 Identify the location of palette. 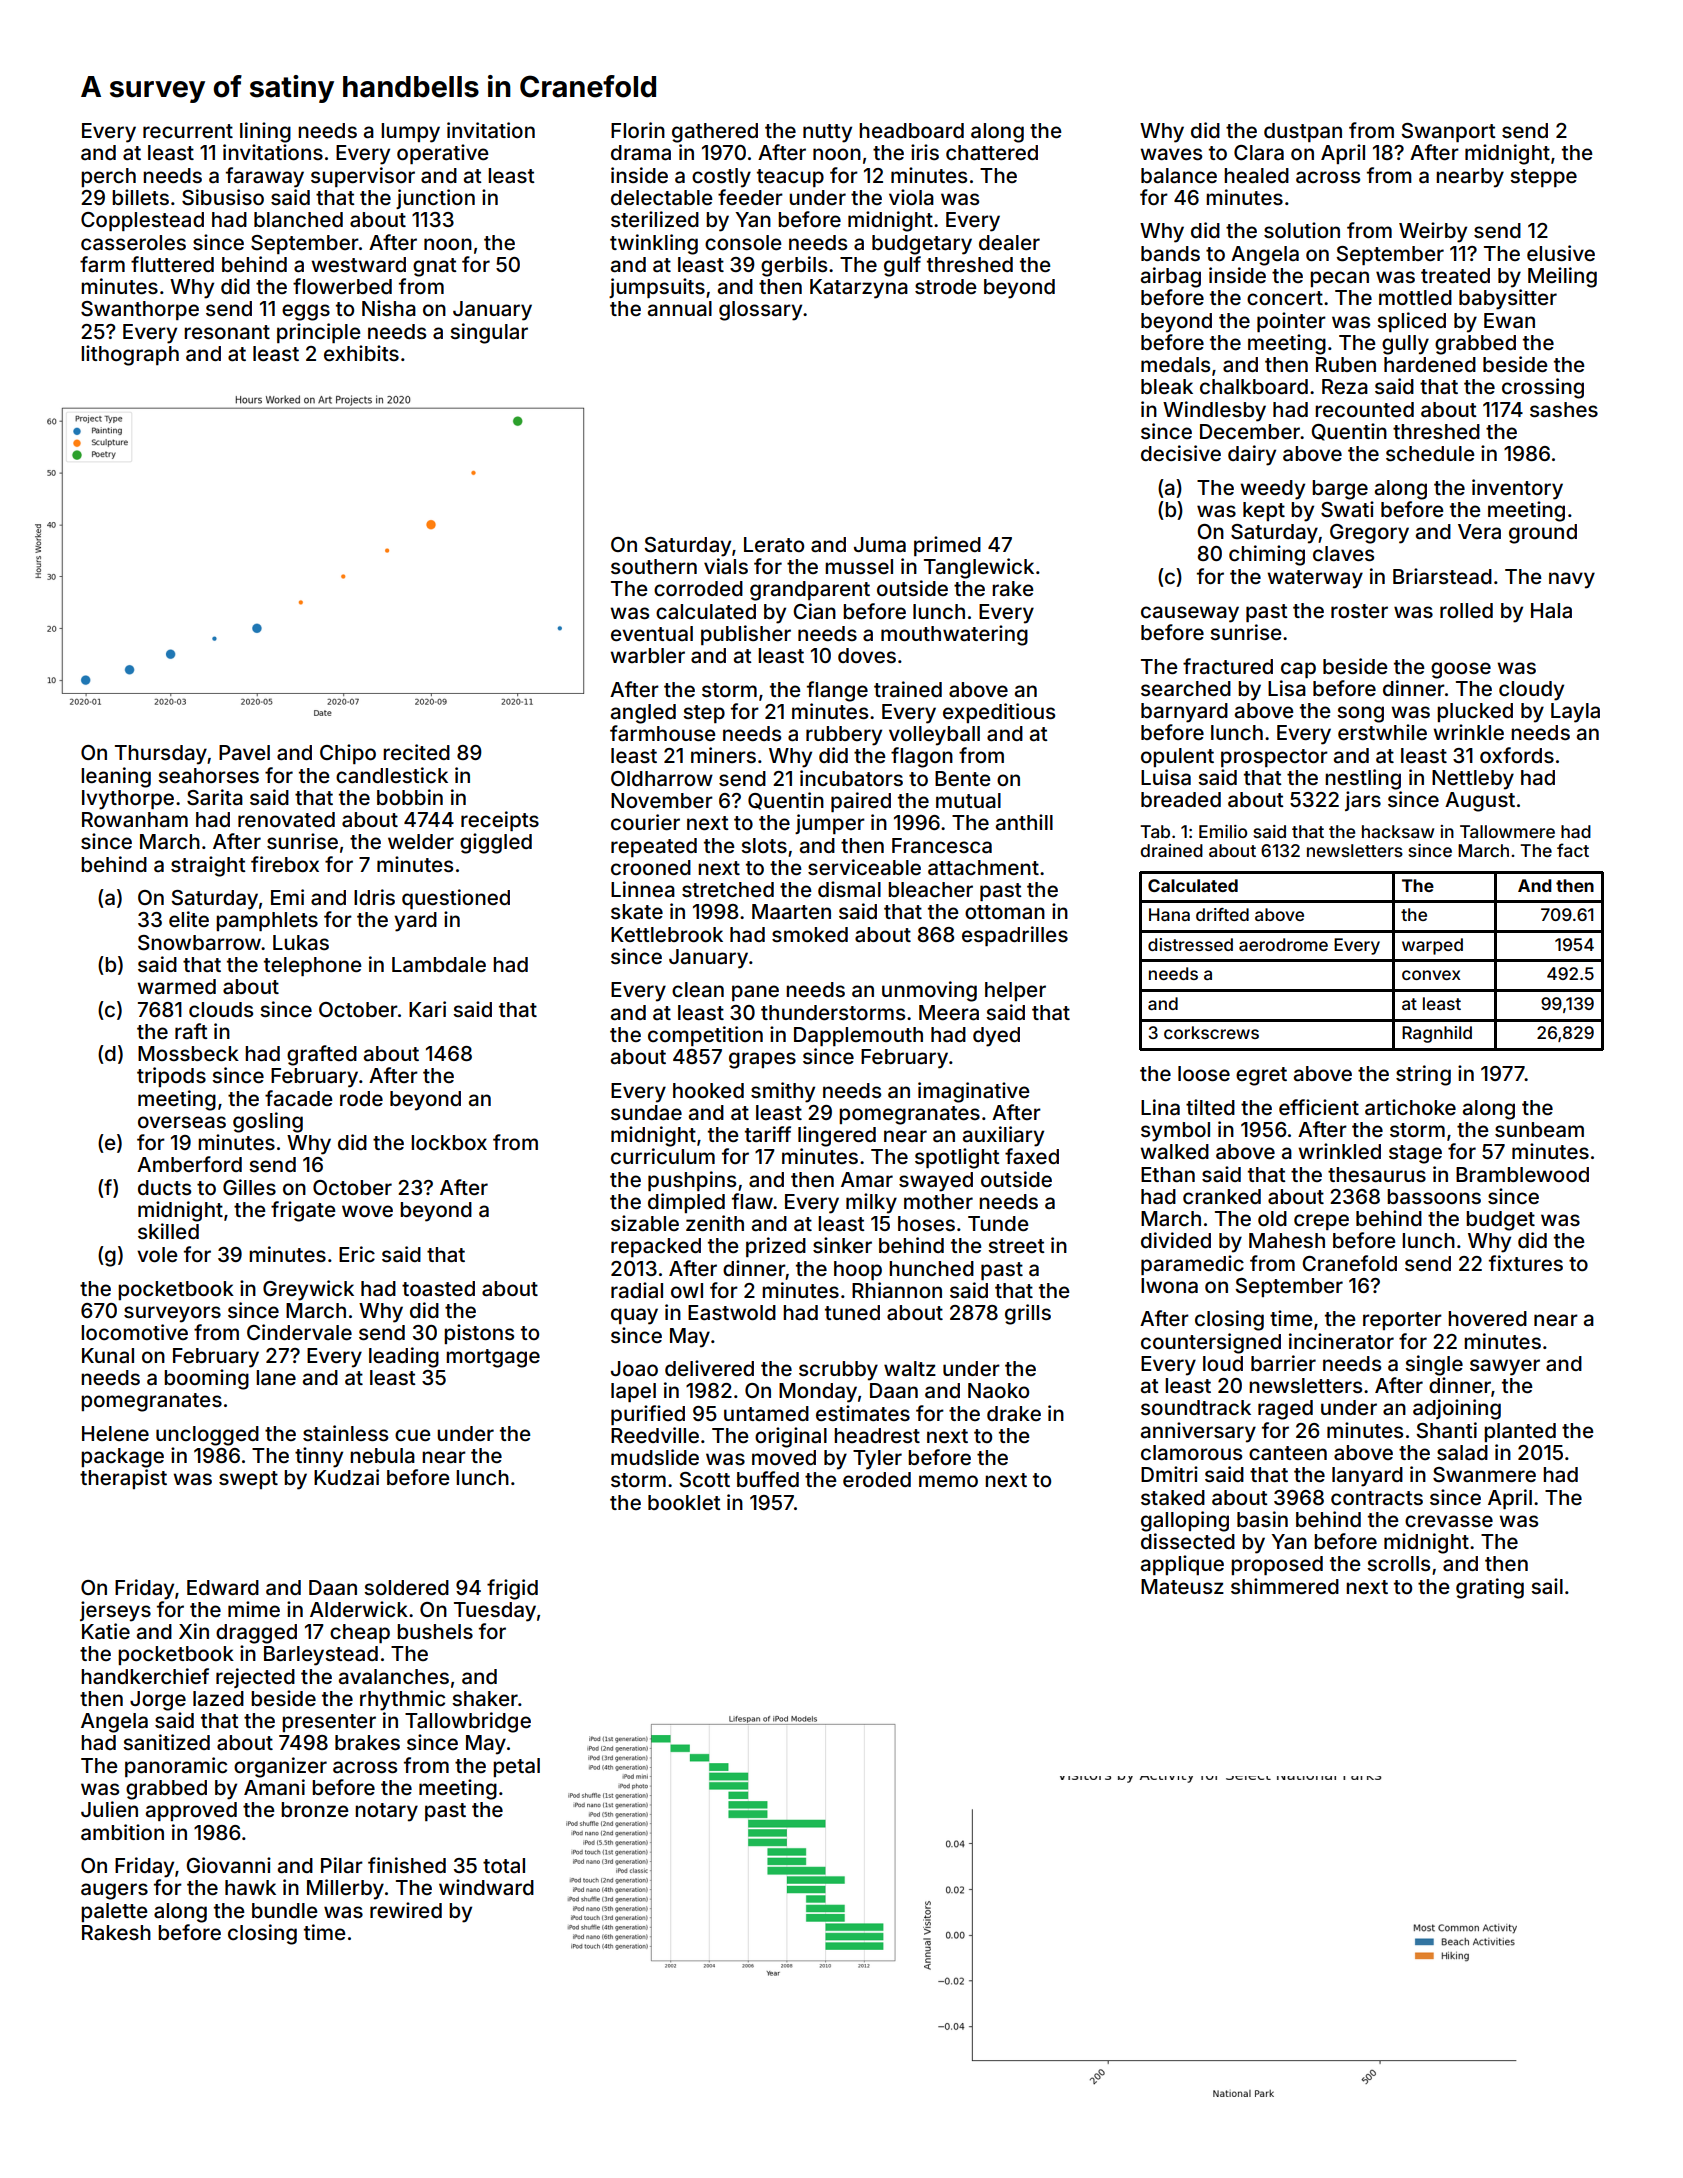
(114, 1912).
